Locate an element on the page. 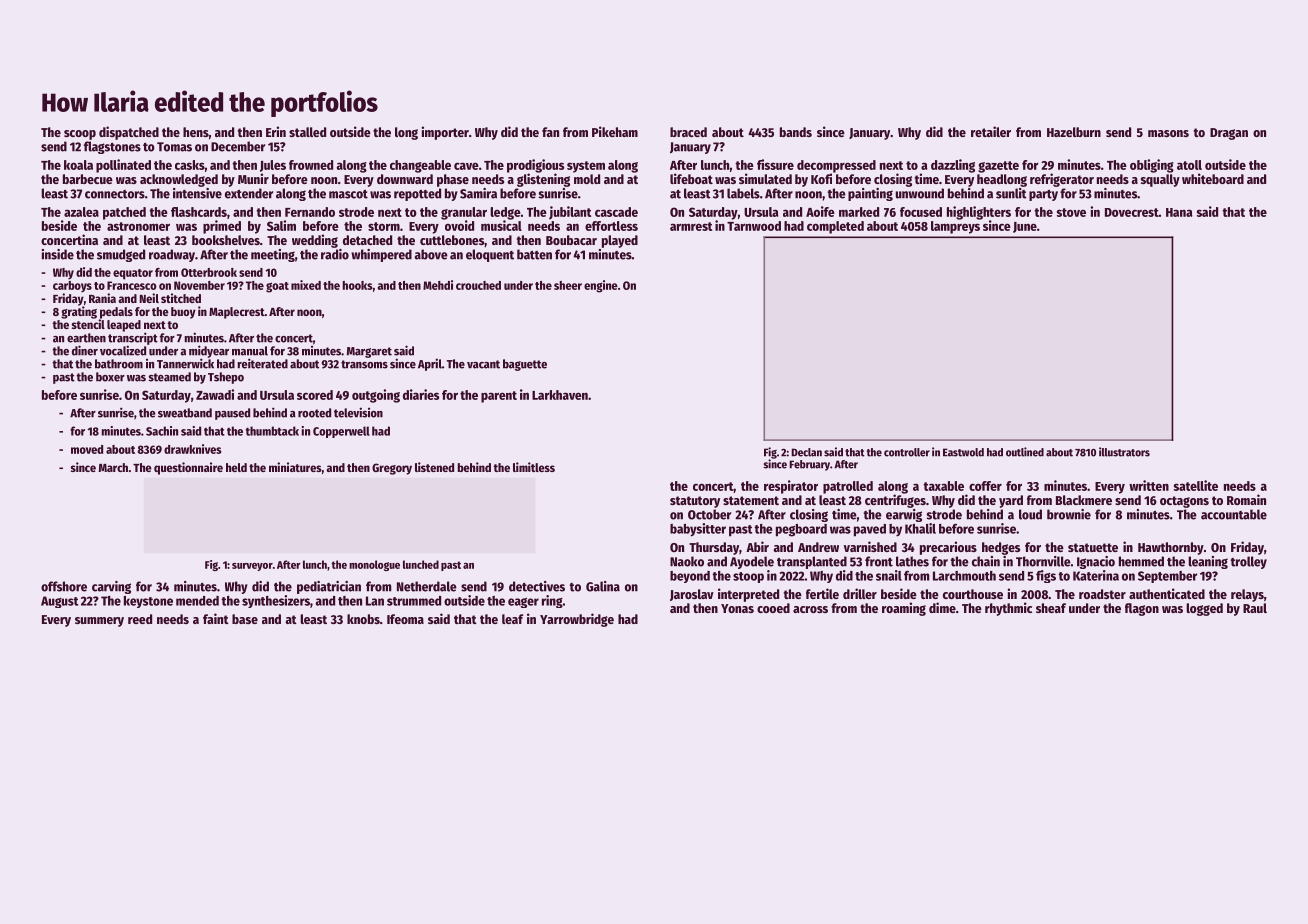 This page has height=924, width=1308. statutory is located at coordinates (695, 502).
